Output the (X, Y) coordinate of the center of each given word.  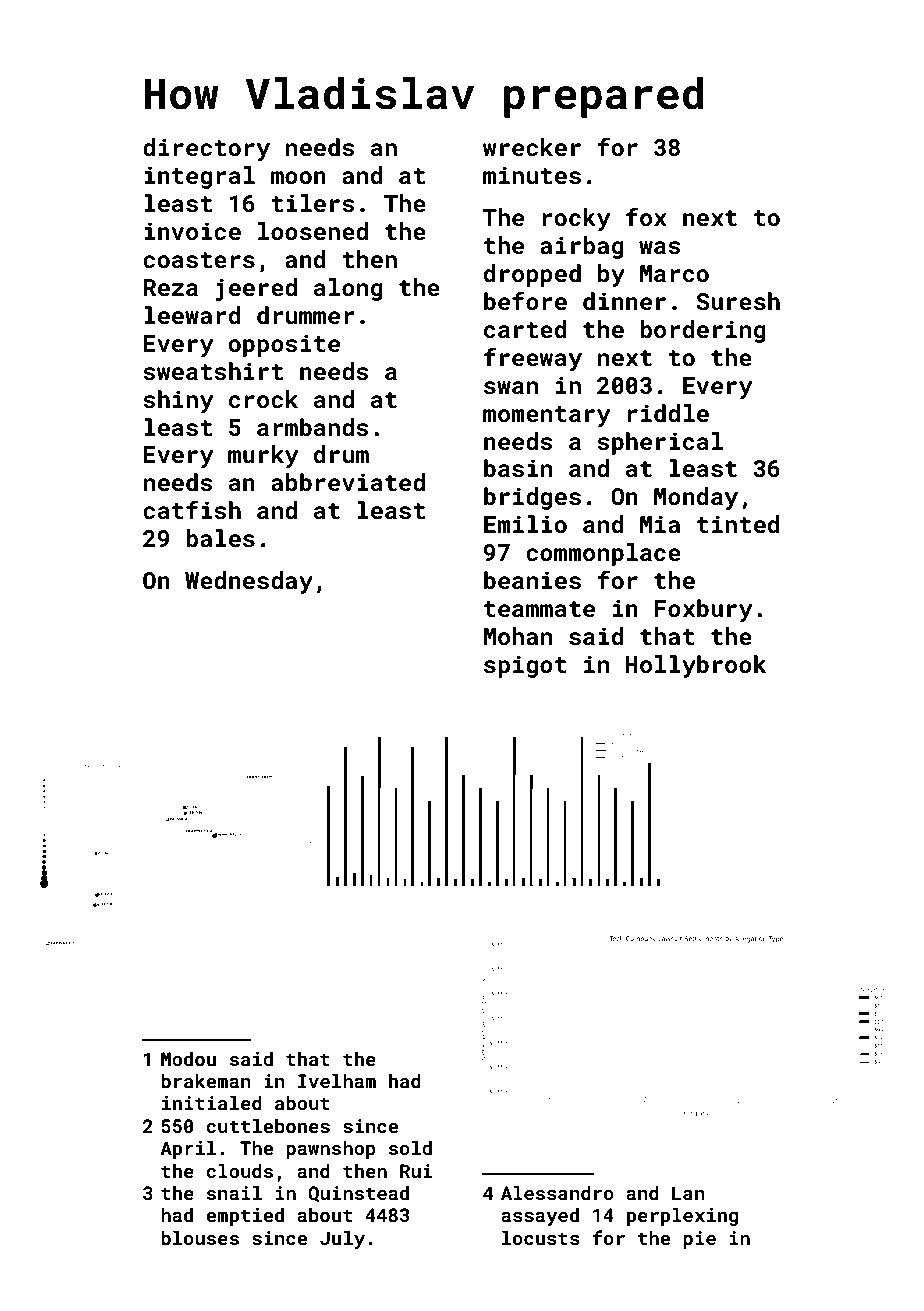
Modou (188, 1059)
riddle (668, 413)
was (659, 248)
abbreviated (348, 482)
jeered (256, 289)
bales (220, 538)
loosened (313, 231)
